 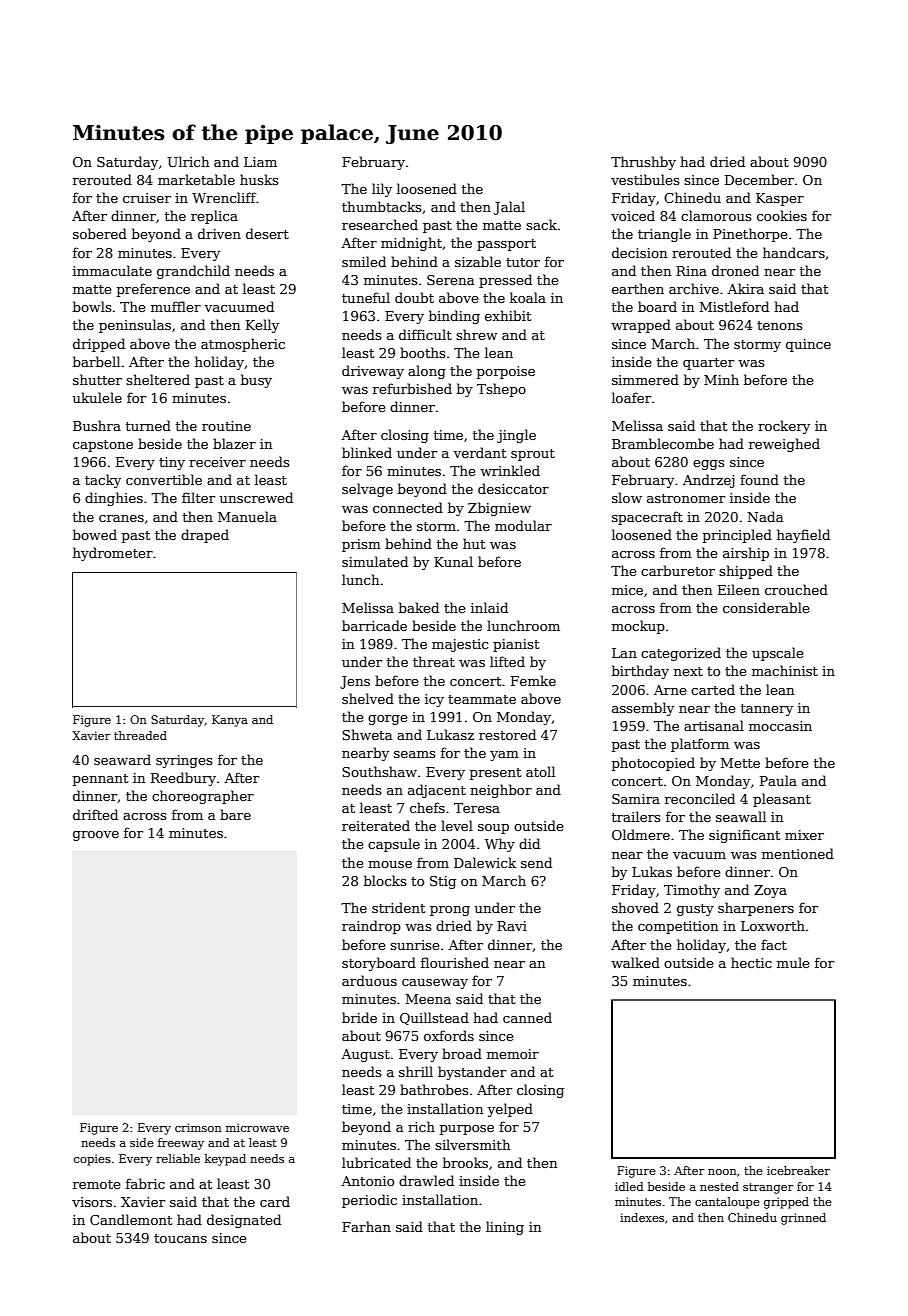 What do you see at coordinates (408, 507) in the image?
I see `connected` at bounding box center [408, 507].
